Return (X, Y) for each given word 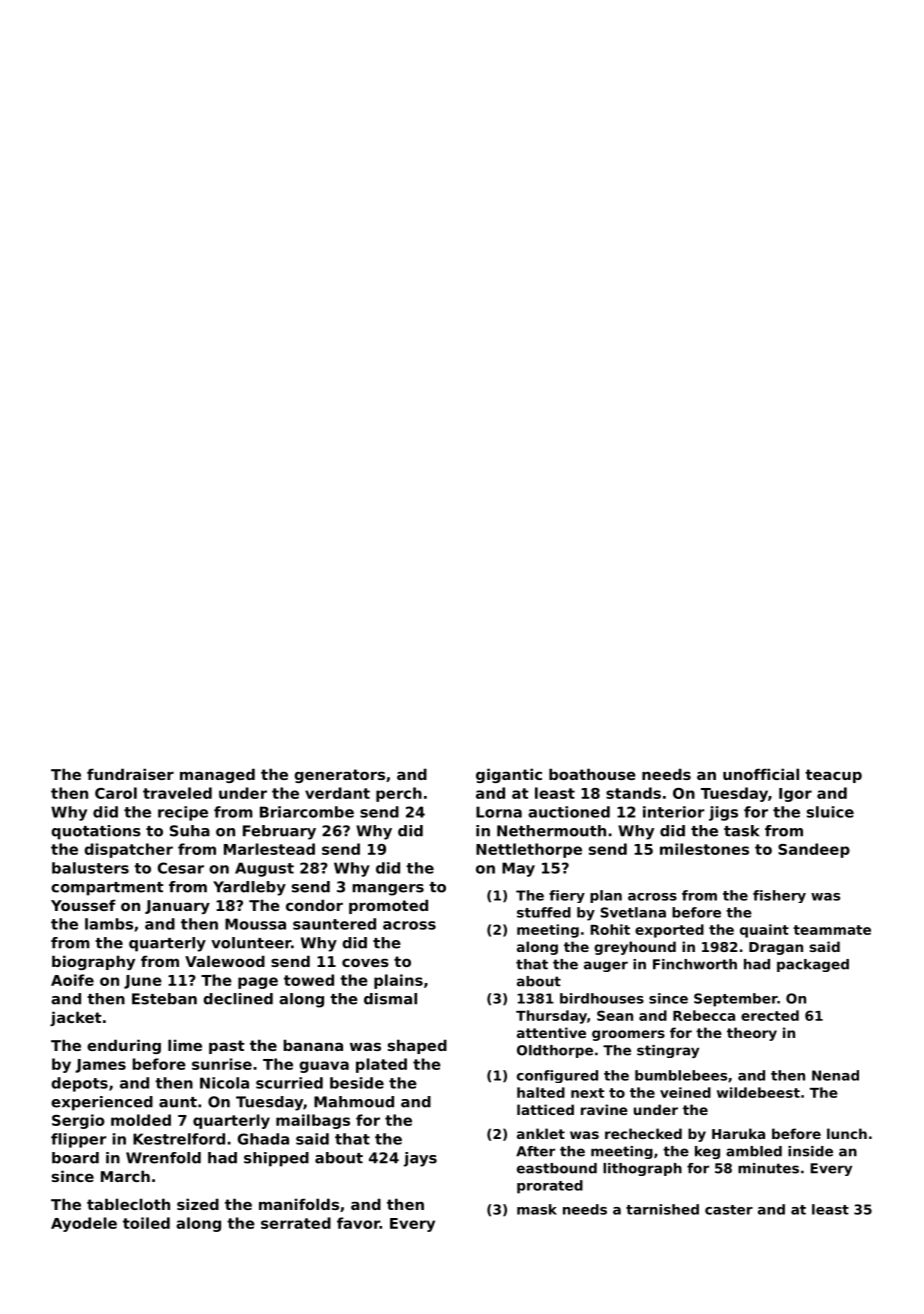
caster (729, 1210)
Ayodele (84, 1224)
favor (358, 1223)
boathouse (592, 774)
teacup (833, 776)
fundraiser (130, 774)
